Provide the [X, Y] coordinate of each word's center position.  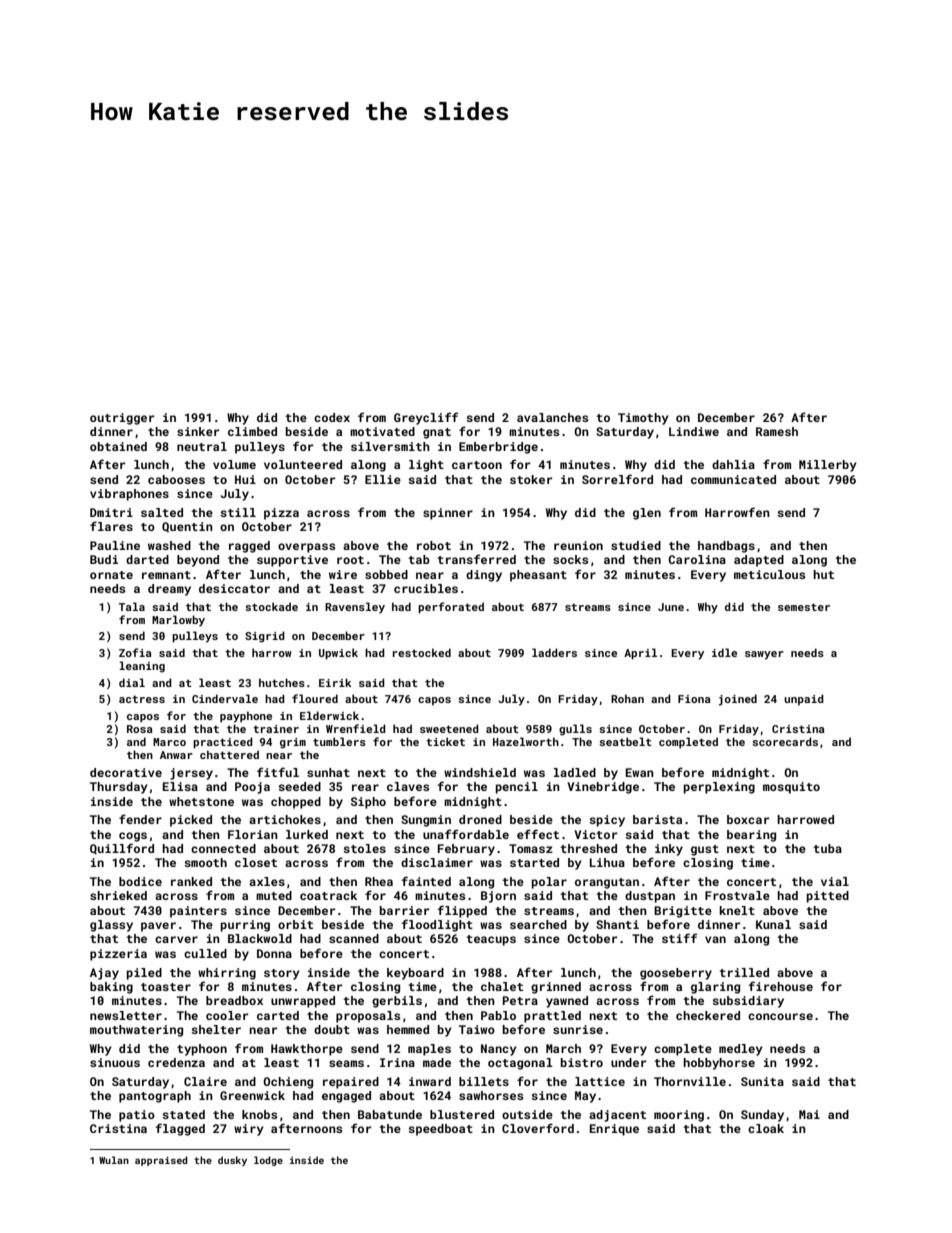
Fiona [694, 699]
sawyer [764, 655]
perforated [451, 608]
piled [144, 974]
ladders [554, 652]
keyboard [415, 974]
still [238, 512]
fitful [278, 772]
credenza [176, 1062]
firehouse [780, 986]
